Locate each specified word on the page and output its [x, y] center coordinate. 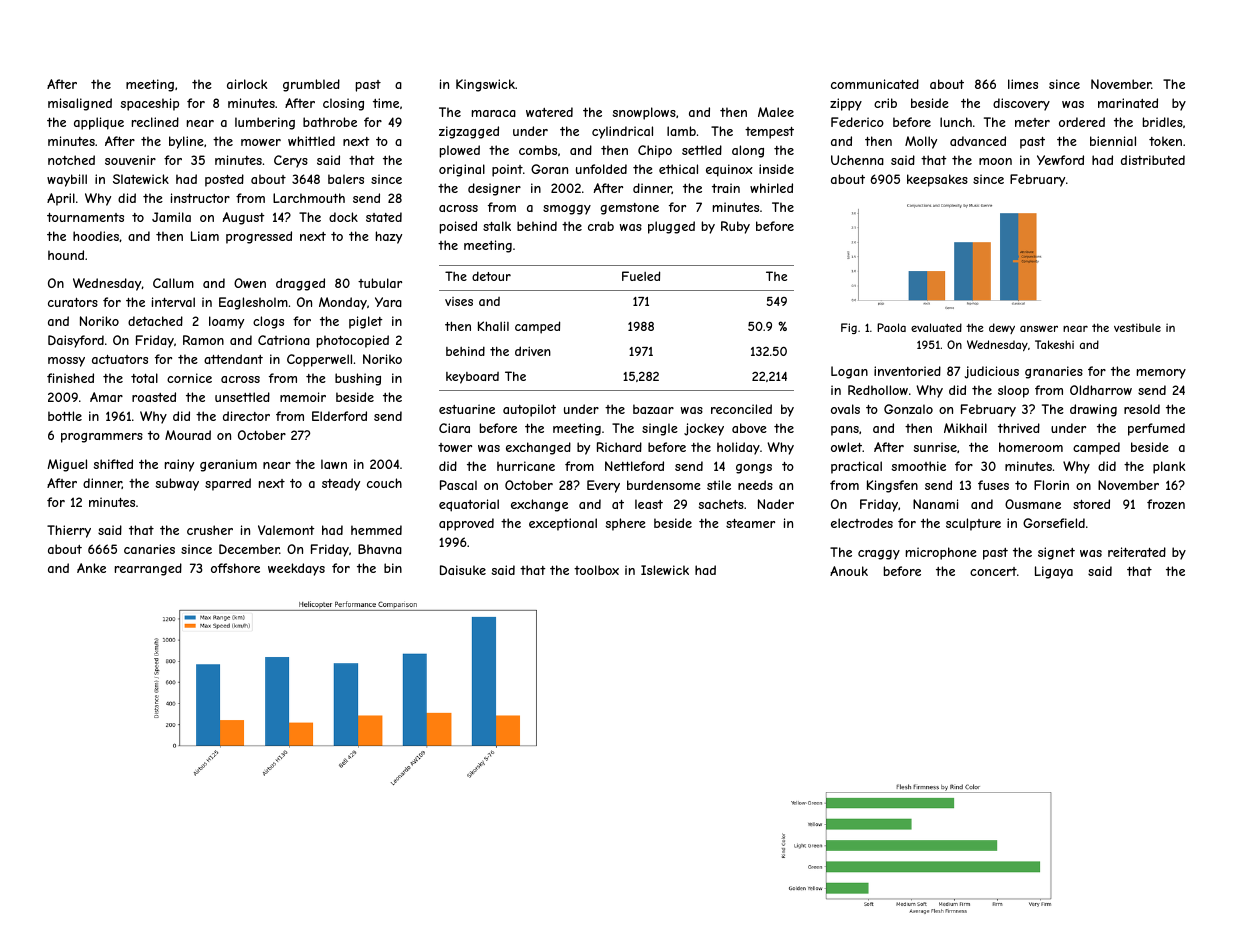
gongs [754, 469]
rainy [179, 465]
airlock [247, 84]
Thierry [69, 531]
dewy [1002, 328]
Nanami [935, 504]
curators [73, 302]
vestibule [1137, 327]
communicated [875, 84]
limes [1023, 84]
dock [343, 217]
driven [533, 351]
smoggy [567, 210]
